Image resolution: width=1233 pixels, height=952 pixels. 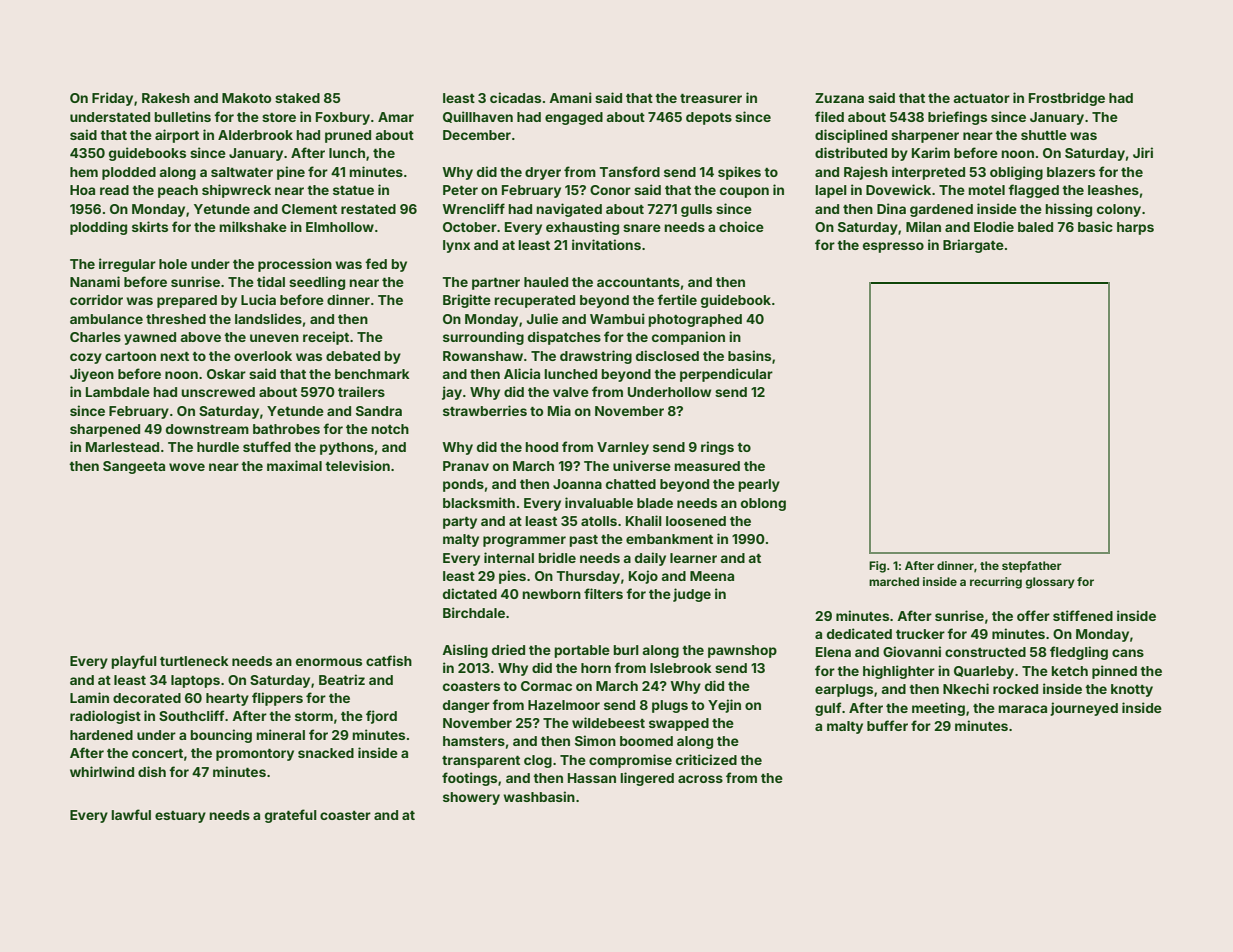 What do you see at coordinates (677, 299) in the screenshot?
I see `fertile` at bounding box center [677, 299].
